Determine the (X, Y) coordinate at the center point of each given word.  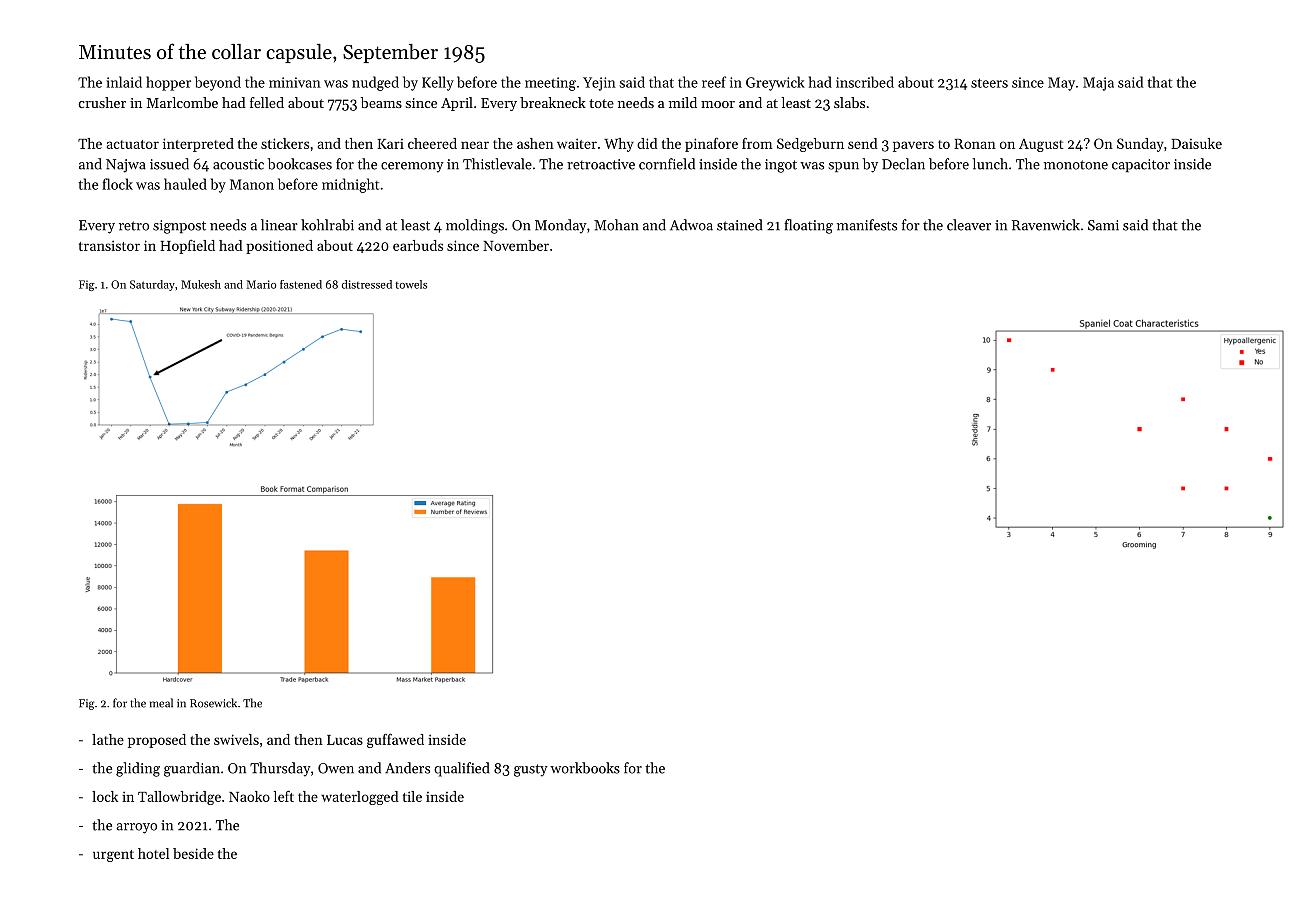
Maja (1098, 84)
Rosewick (213, 703)
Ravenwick (1046, 225)
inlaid (124, 82)
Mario (261, 284)
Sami (1103, 225)
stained (739, 225)
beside (193, 853)
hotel (153, 853)
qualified (461, 769)
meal (161, 703)
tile (412, 796)
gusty (531, 770)
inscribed (865, 82)
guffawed (395, 741)
